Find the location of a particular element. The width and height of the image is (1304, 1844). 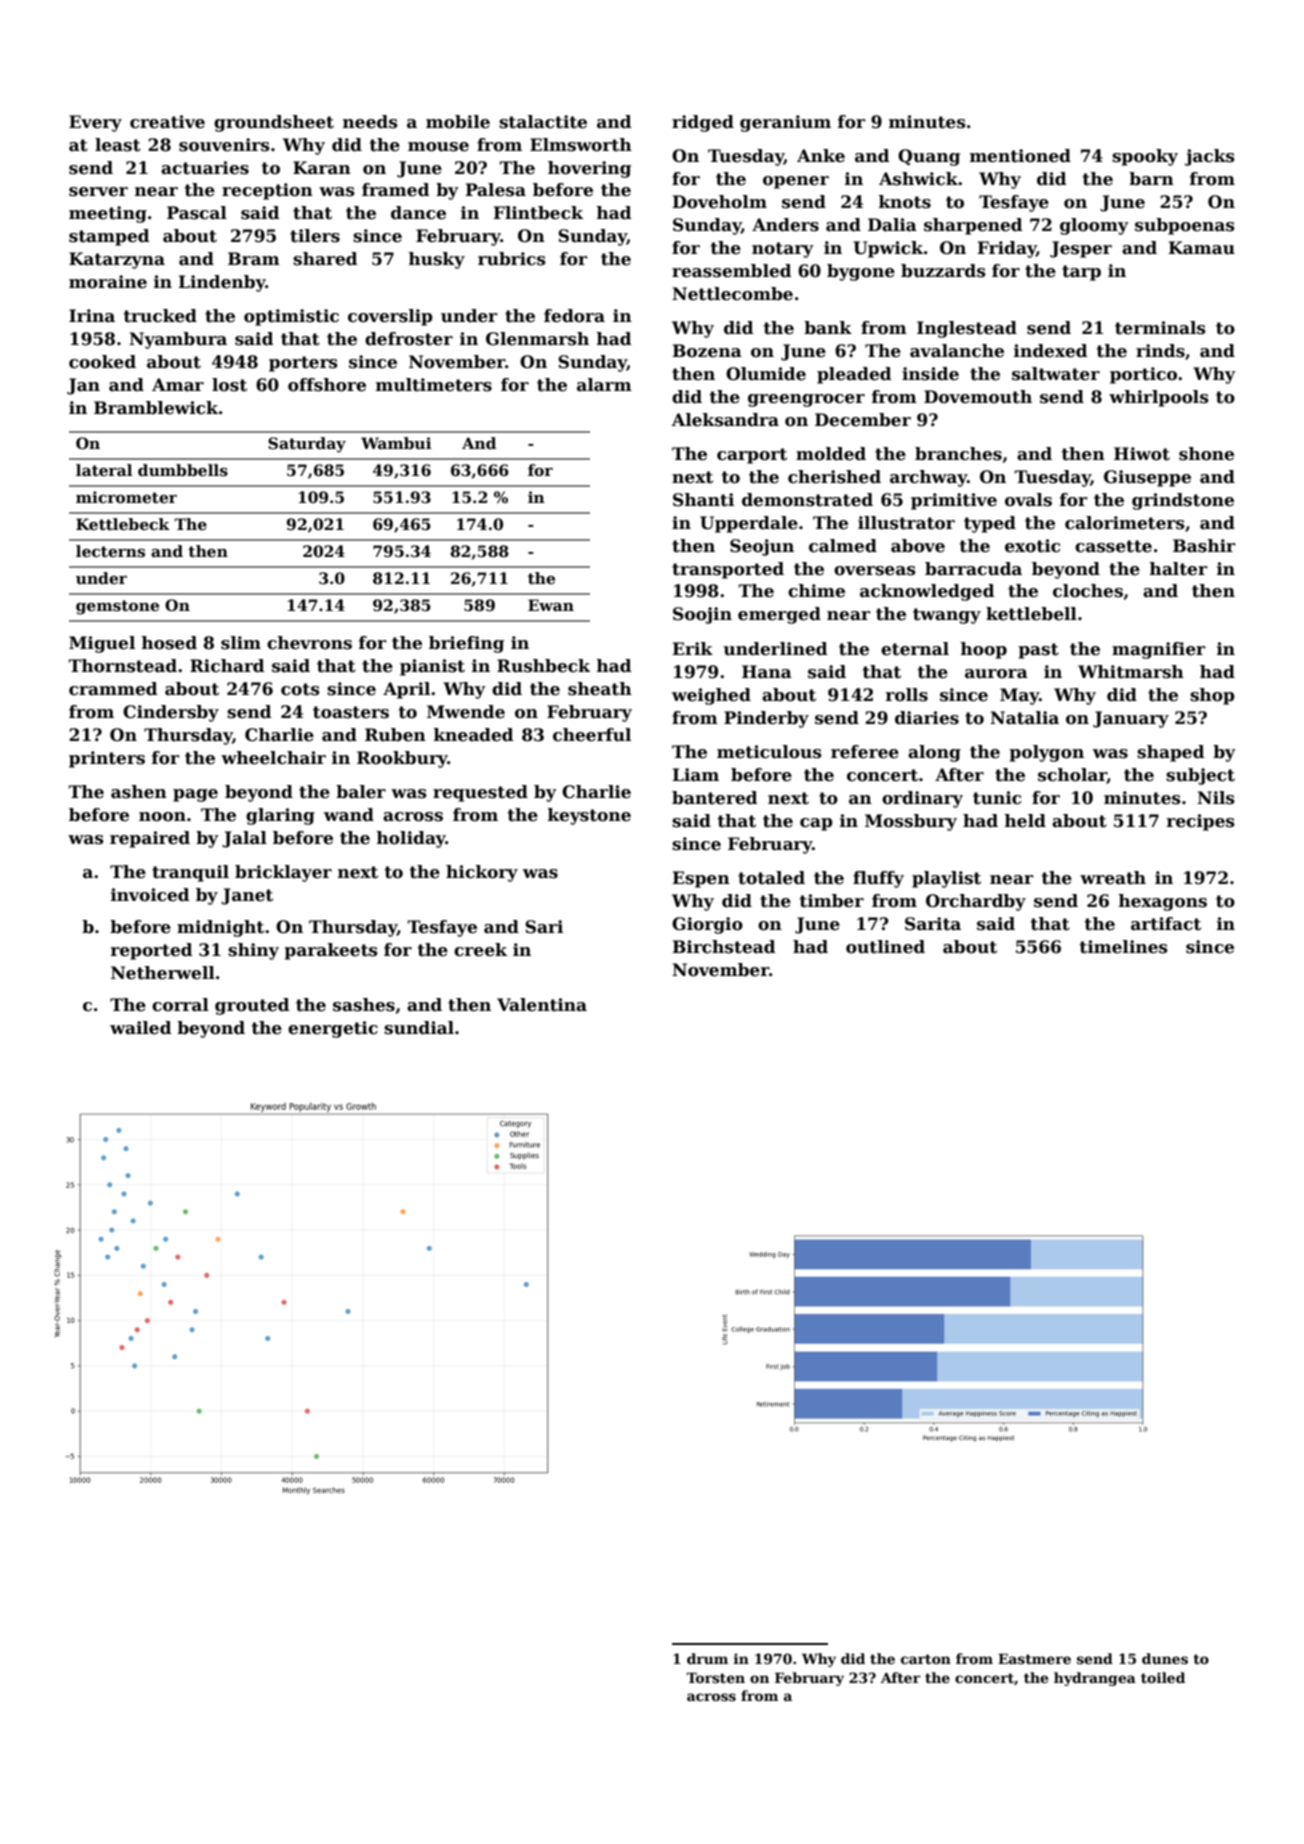

dunes is located at coordinates (1165, 1658).
